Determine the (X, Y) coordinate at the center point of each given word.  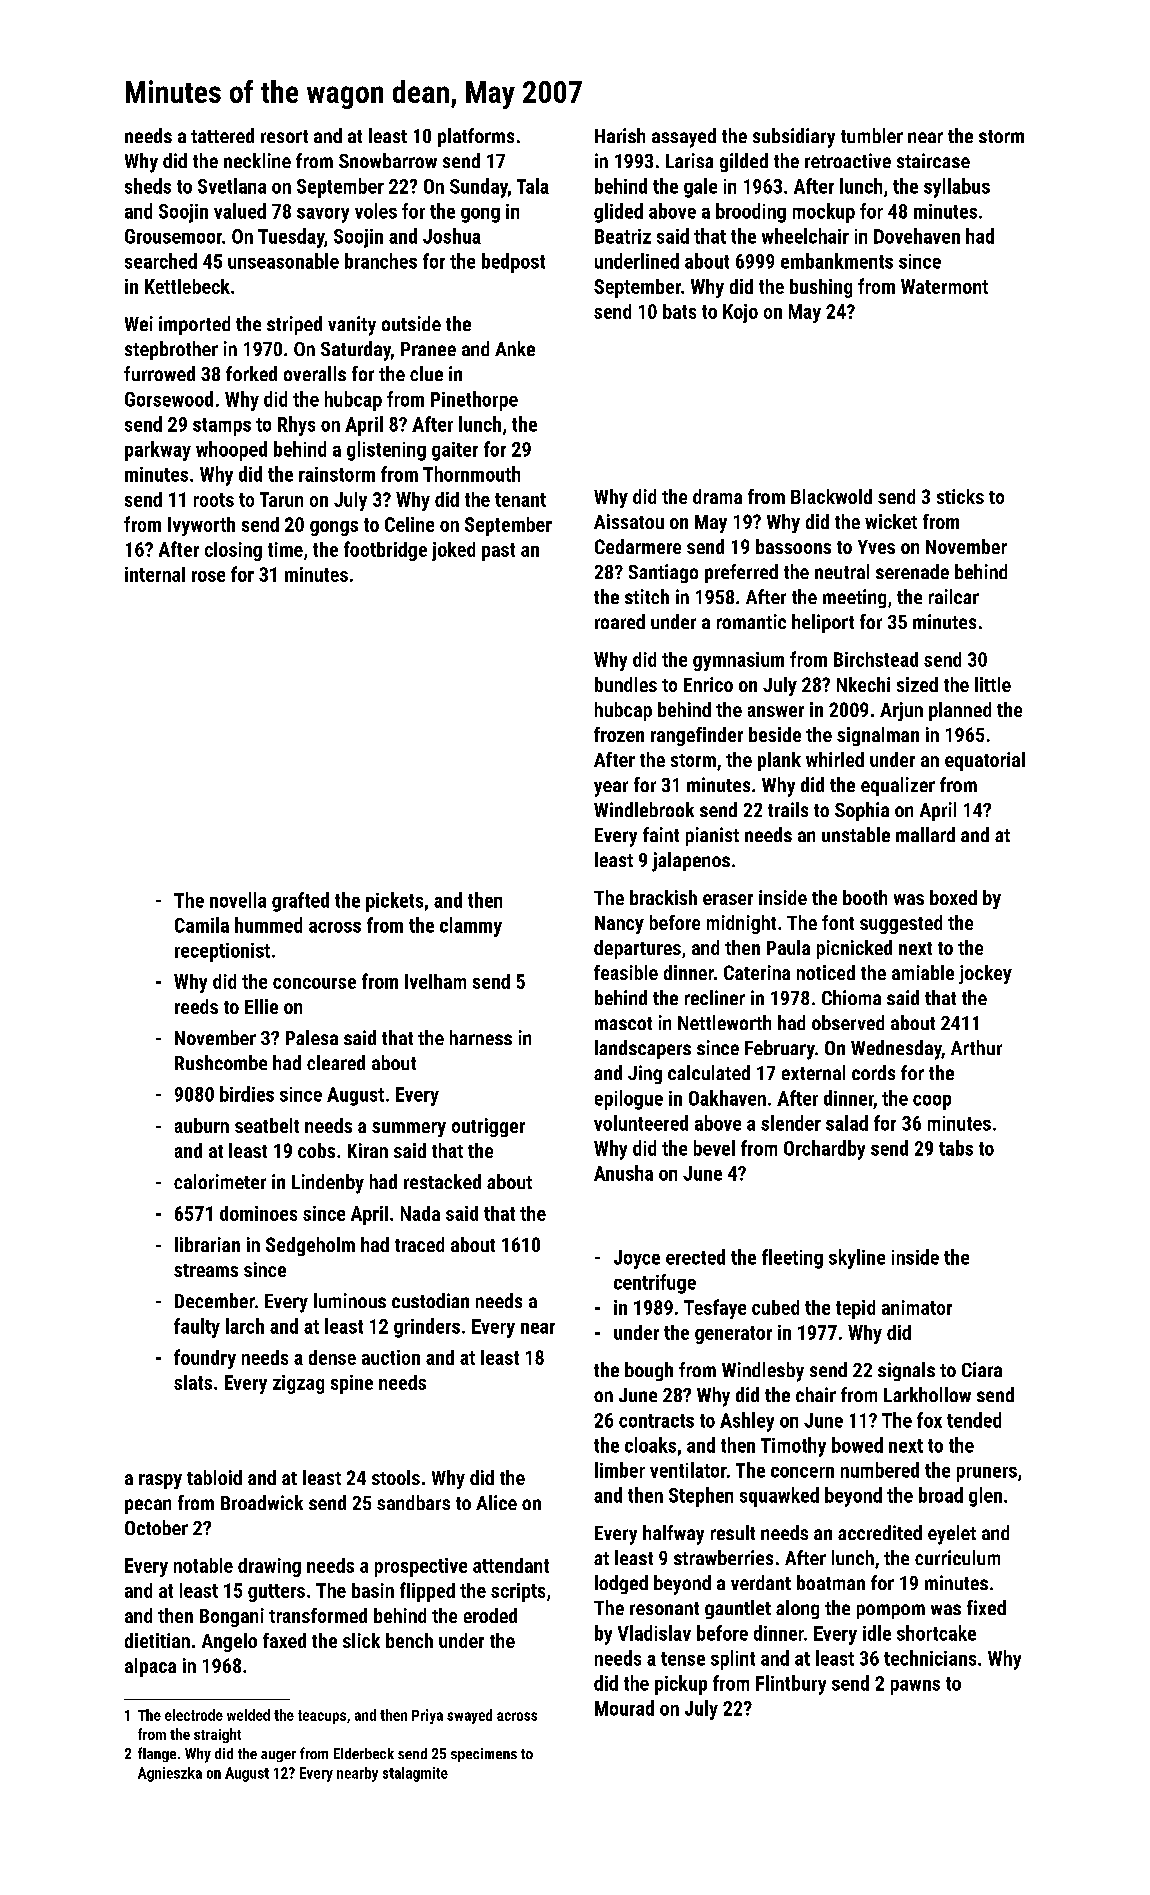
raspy (160, 1481)
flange (157, 1754)
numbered (880, 1470)
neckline (257, 160)
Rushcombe (221, 1062)
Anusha (623, 1173)
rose (208, 576)
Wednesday (896, 1050)
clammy (471, 927)
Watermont (944, 286)
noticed (826, 972)
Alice (496, 1502)
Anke (515, 348)
